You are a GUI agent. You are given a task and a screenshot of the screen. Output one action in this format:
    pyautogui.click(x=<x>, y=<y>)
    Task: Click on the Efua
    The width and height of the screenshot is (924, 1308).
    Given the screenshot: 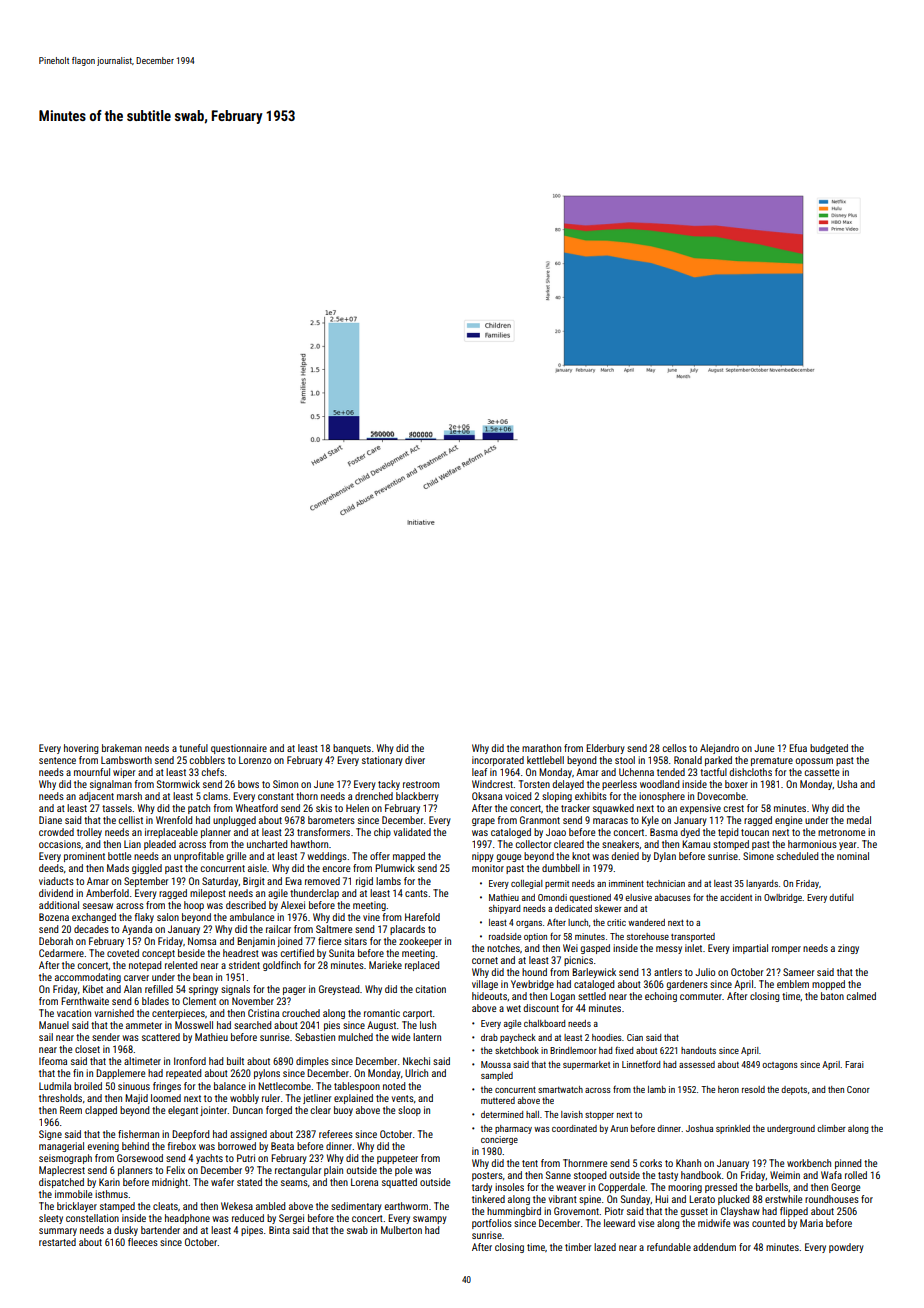 What is the action you would take?
    pyautogui.click(x=798, y=748)
